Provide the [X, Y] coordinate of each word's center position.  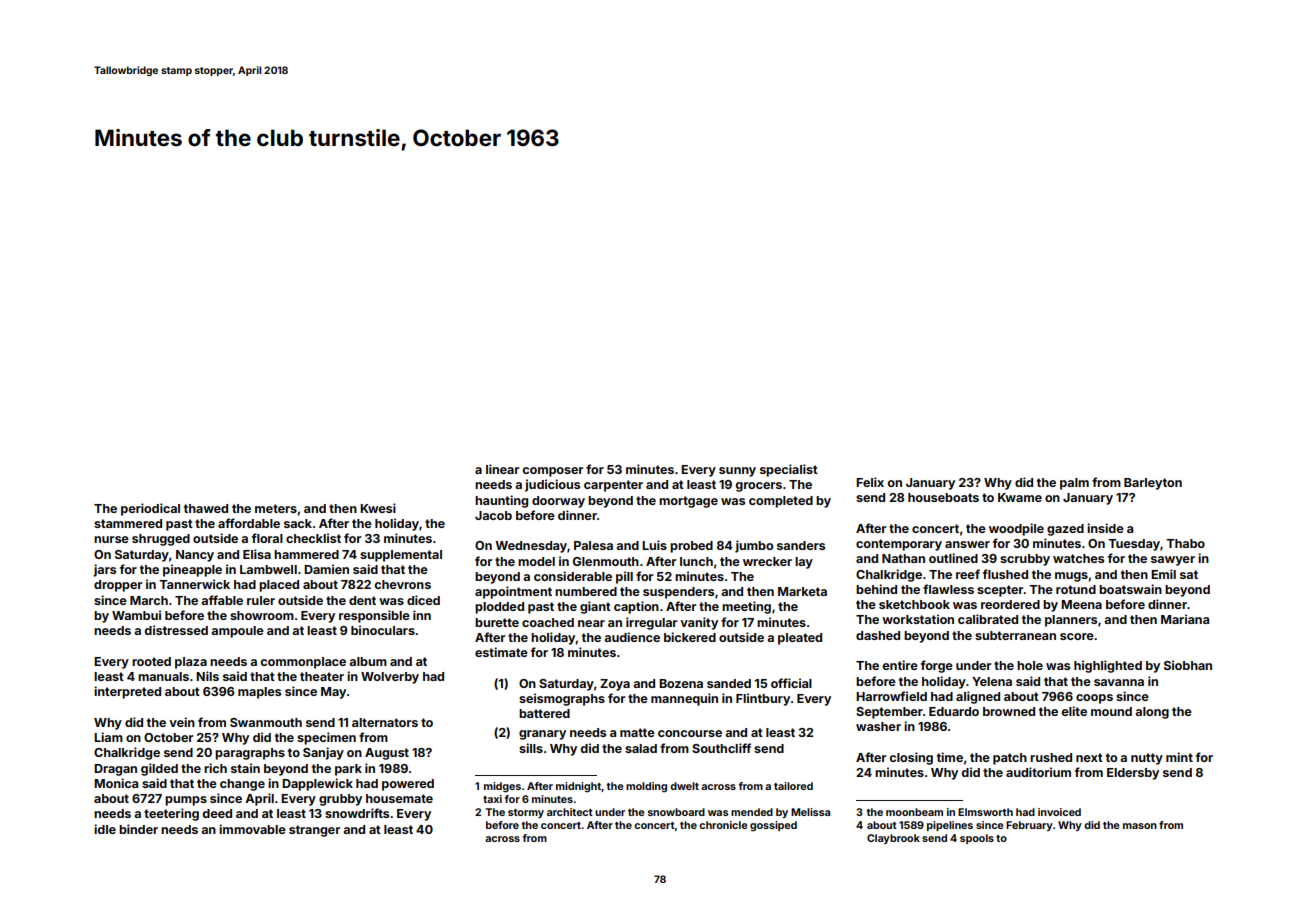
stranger [314, 831]
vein [182, 722]
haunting [501, 501]
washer [878, 726]
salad [641, 748]
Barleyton [1153, 484]
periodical [150, 509]
